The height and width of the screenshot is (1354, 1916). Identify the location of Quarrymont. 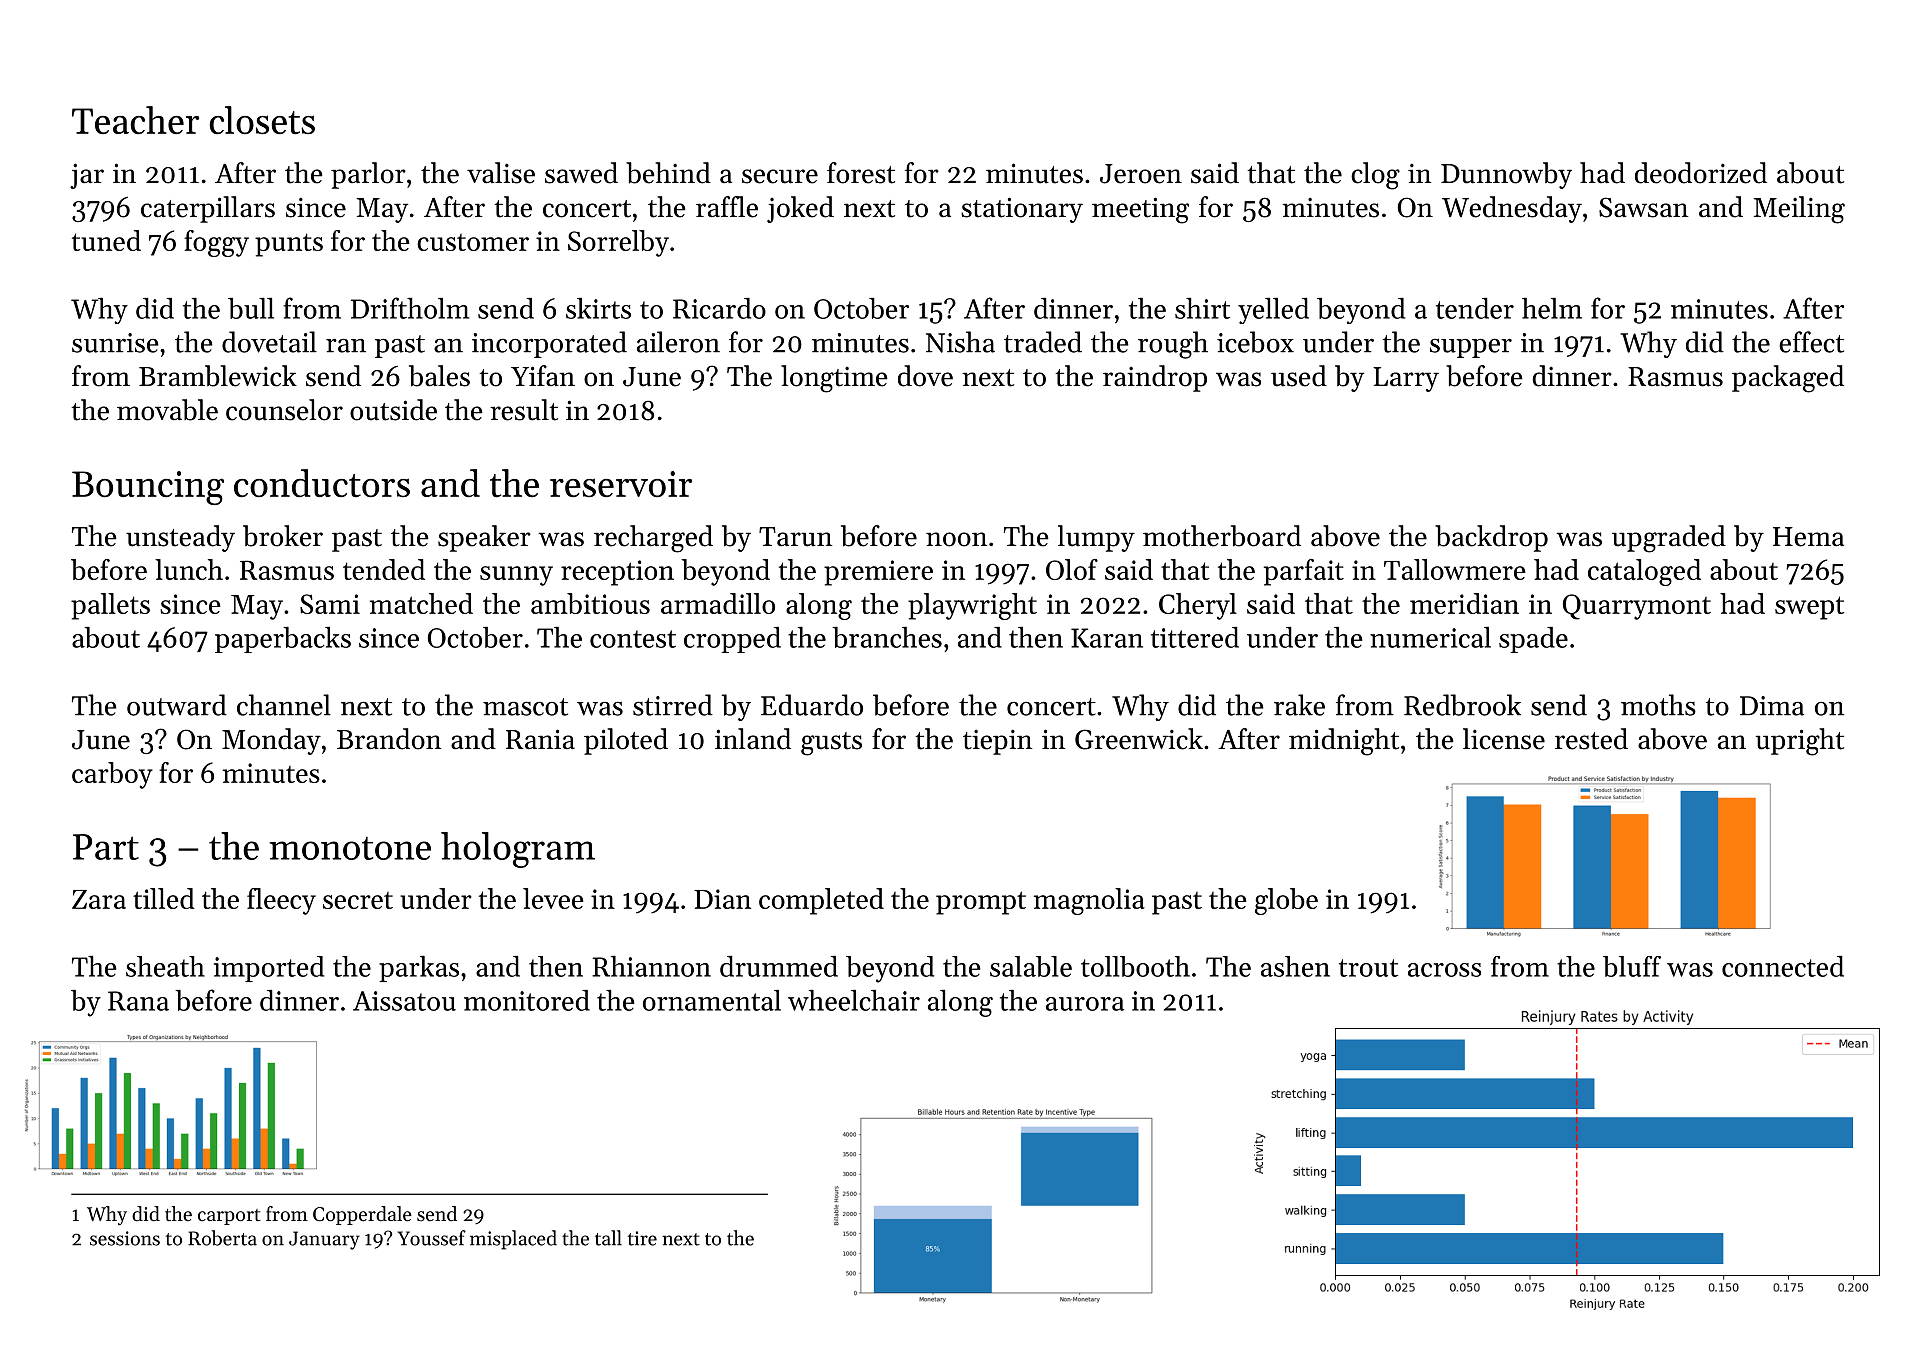
(1637, 607).
